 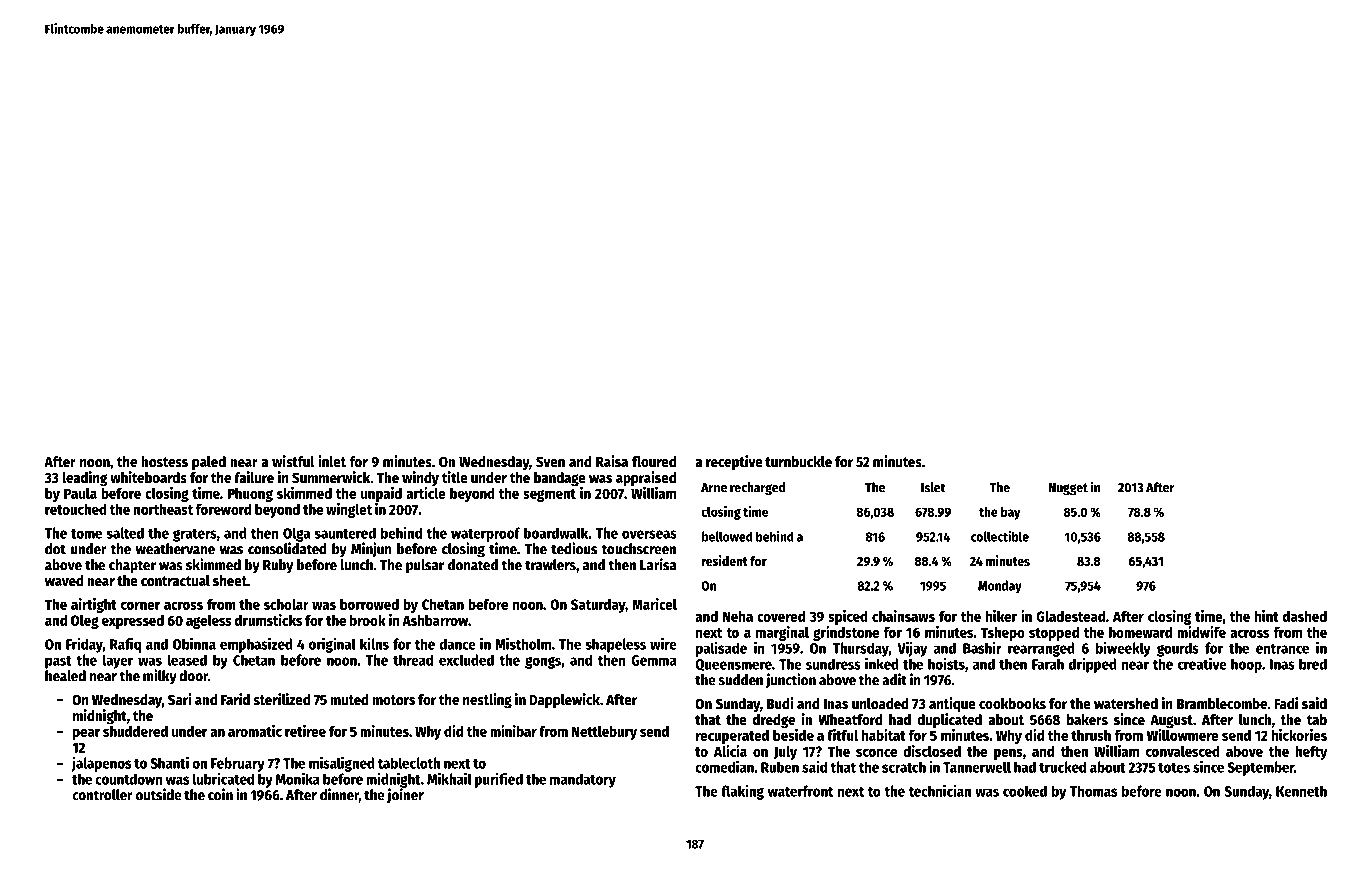 I want to click on borrowed, so click(x=369, y=604).
